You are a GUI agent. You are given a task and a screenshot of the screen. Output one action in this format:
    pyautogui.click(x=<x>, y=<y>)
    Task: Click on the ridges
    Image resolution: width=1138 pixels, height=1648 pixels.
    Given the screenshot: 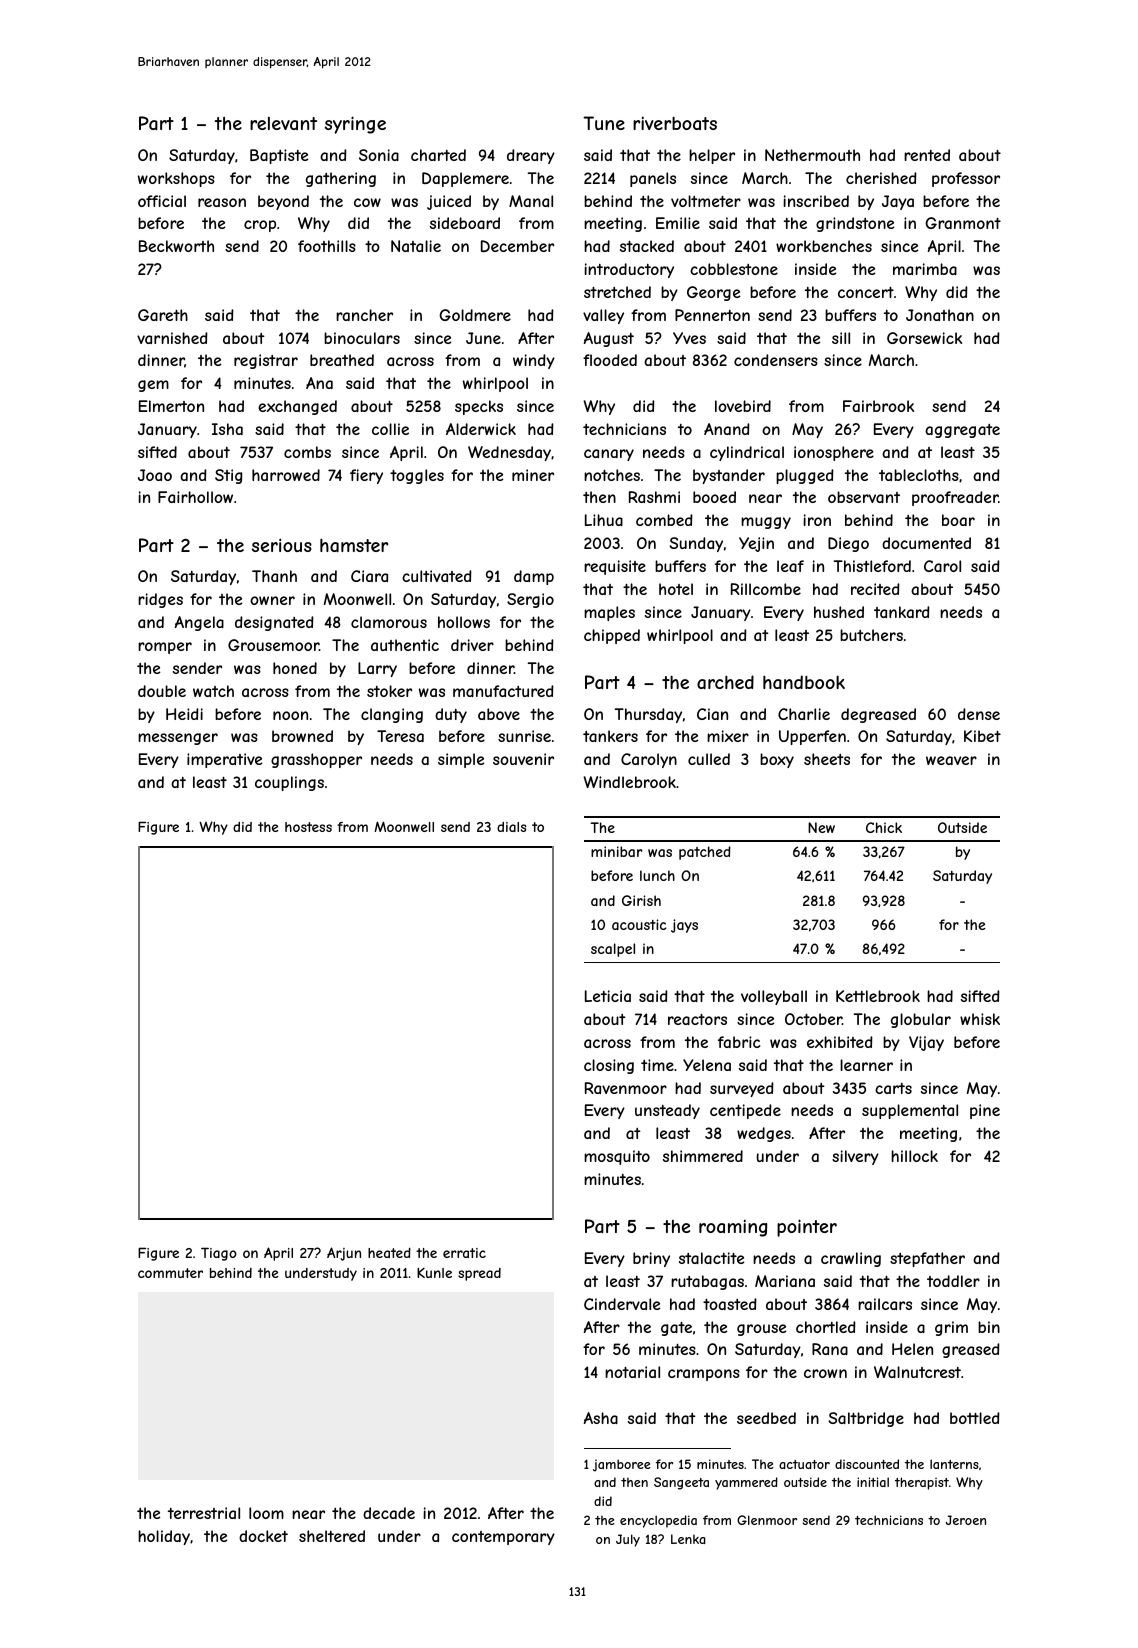 What is the action you would take?
    pyautogui.click(x=160, y=600)
